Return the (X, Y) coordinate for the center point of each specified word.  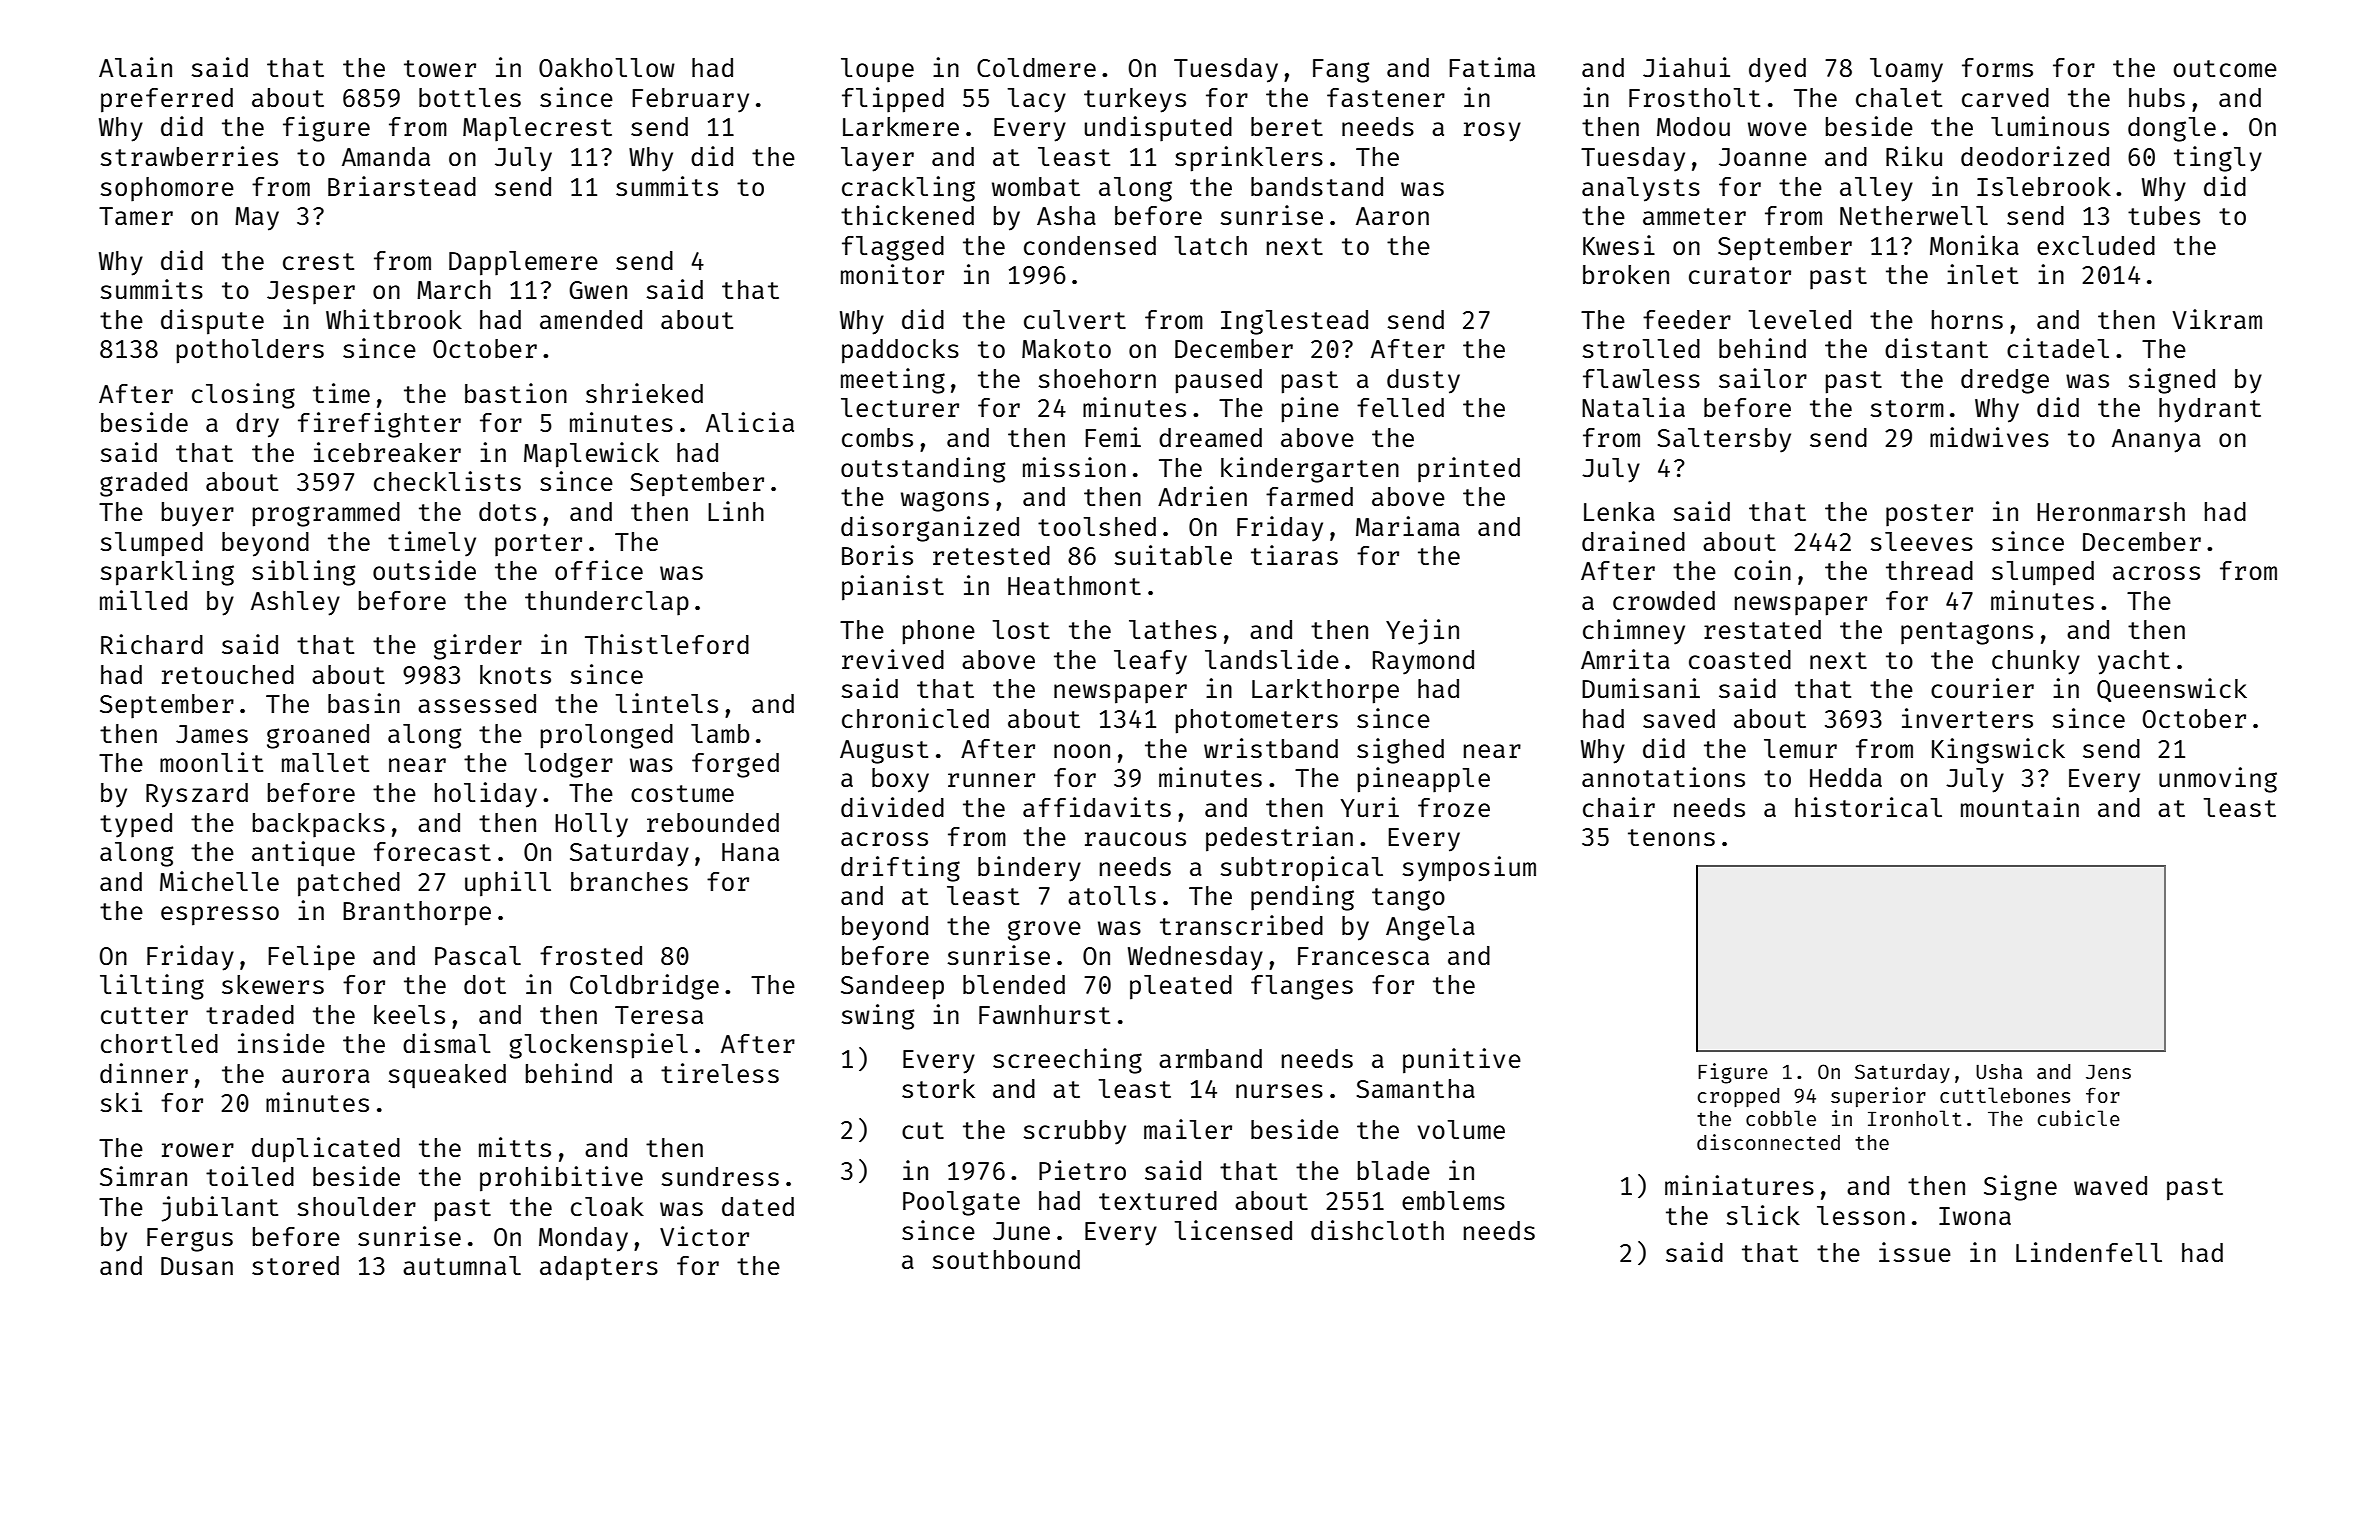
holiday (486, 795)
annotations (1663, 777)
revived (893, 659)
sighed (1400, 751)
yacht (2134, 662)
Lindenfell (2089, 1252)
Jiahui (1686, 67)
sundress (720, 1176)
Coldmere (1036, 67)
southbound (1006, 1259)
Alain (135, 67)
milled (143, 600)
